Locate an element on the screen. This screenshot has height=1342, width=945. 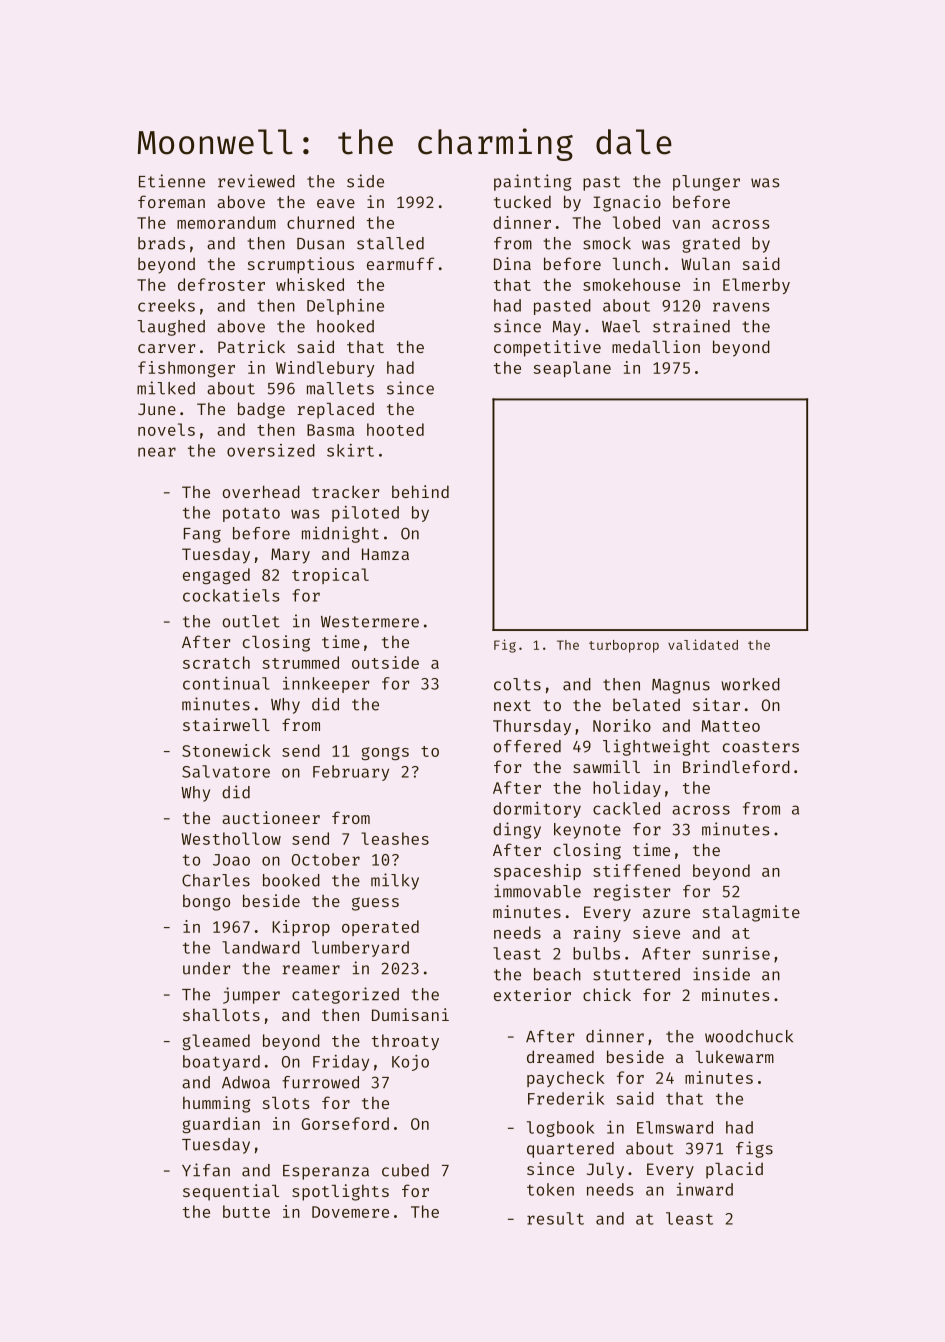
Dovemere is located at coordinates (350, 1212).
